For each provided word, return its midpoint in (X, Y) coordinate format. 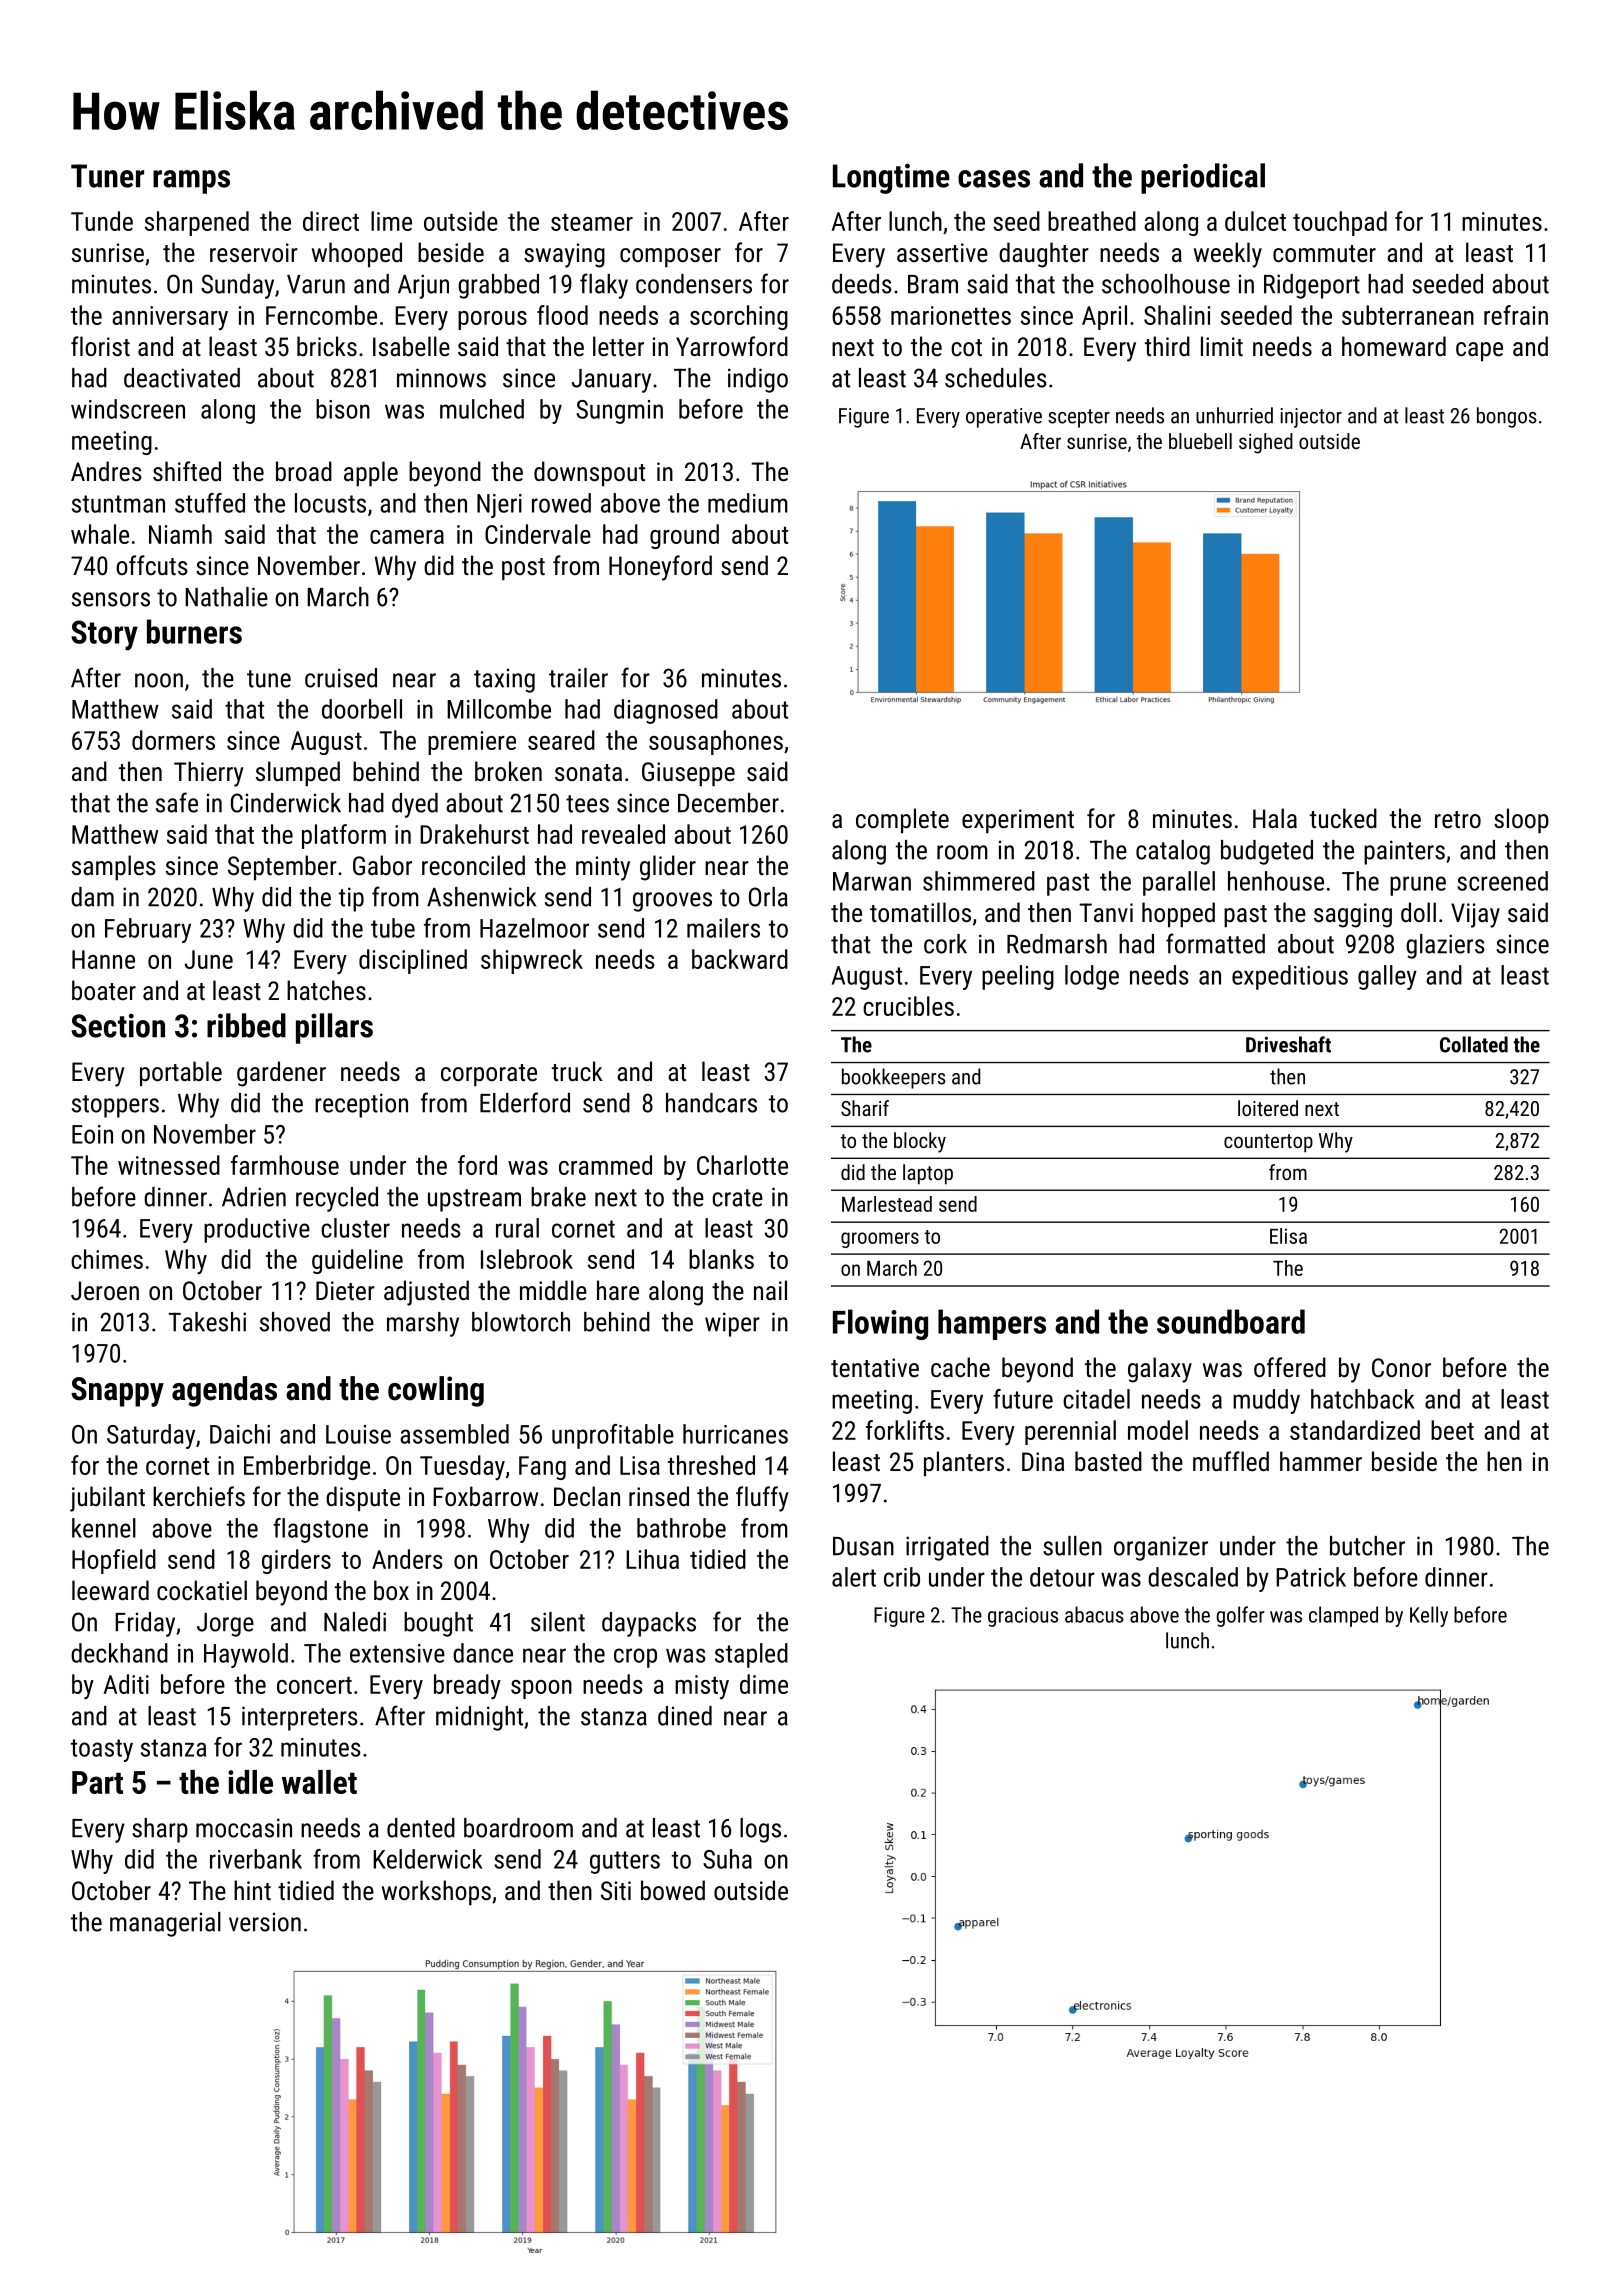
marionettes (951, 315)
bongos (1507, 417)
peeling (1018, 977)
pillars (334, 1028)
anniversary (170, 318)
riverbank (256, 1859)
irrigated (947, 1548)
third (1167, 346)
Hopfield (114, 1561)
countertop (1268, 1143)
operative (1004, 418)
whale (100, 534)
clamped (1343, 1616)
